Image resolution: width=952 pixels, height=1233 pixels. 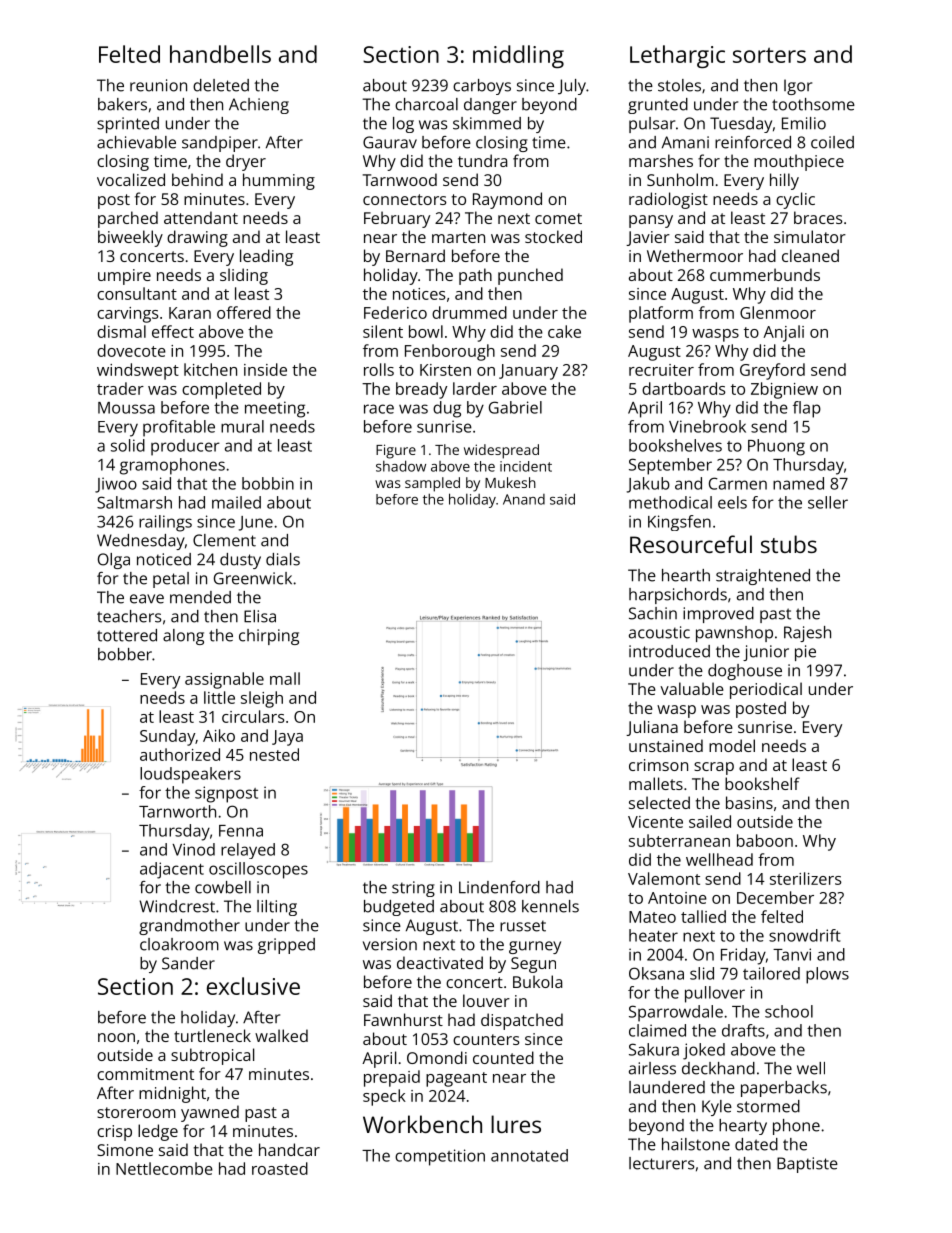 I want to click on Clement, so click(x=224, y=540).
